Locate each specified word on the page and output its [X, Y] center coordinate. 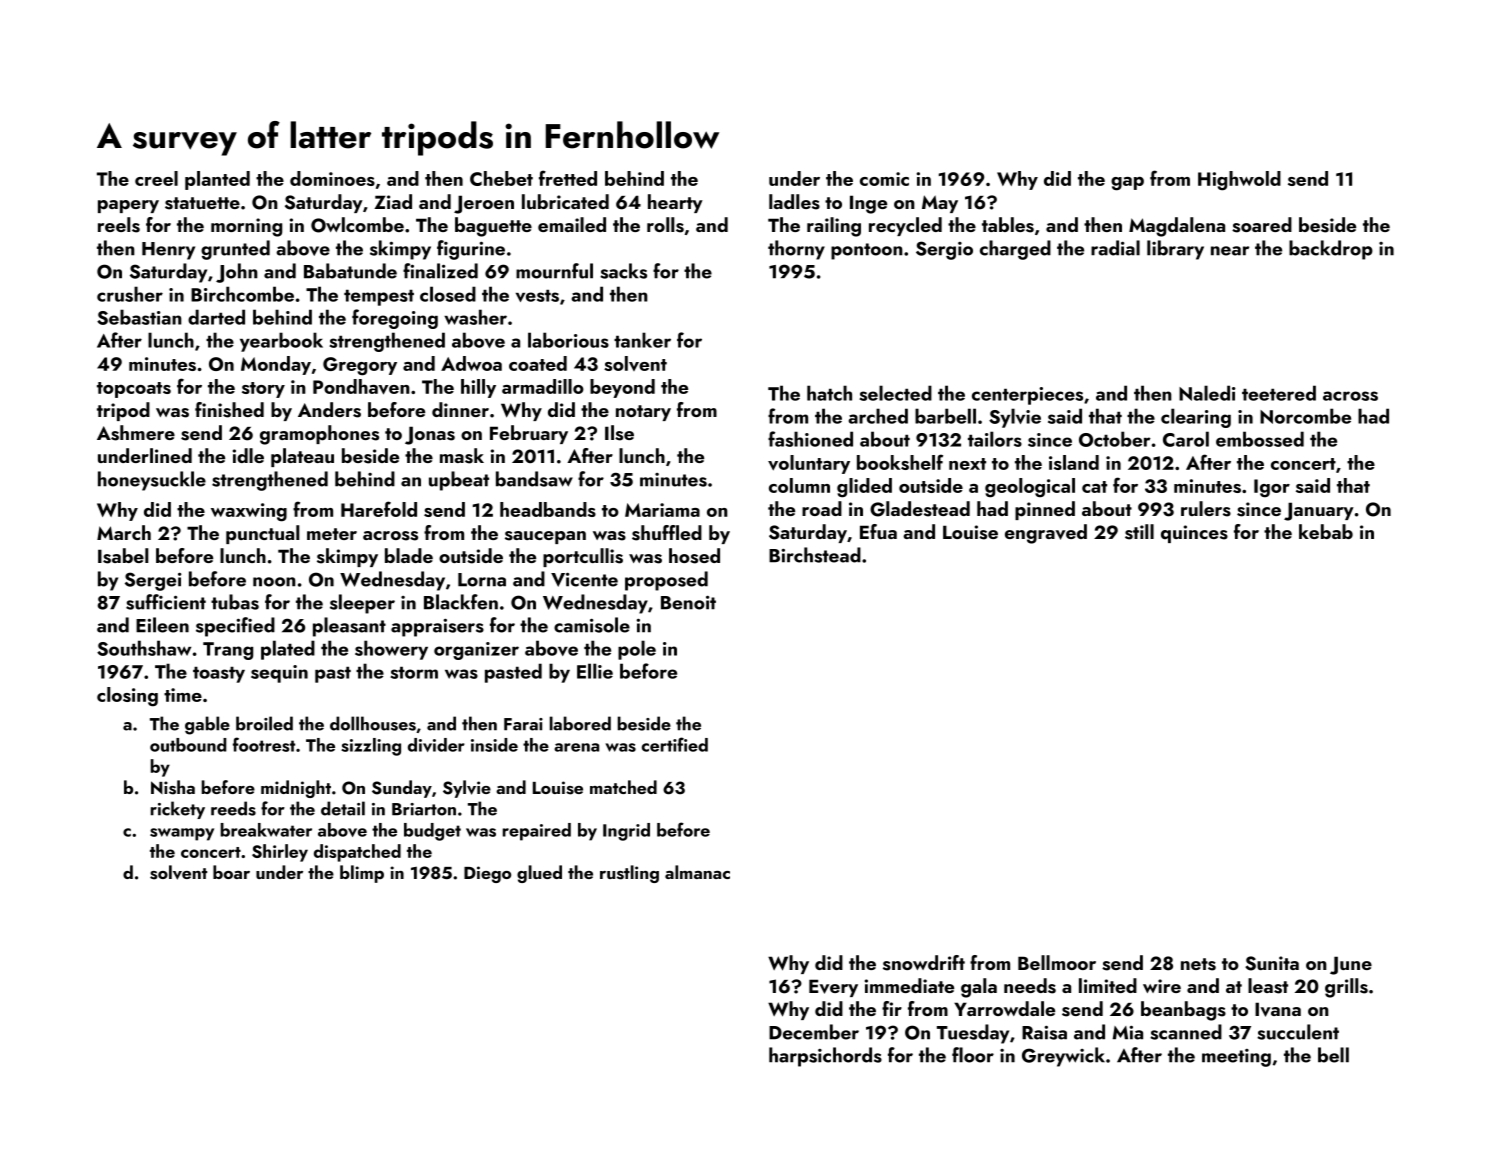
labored [580, 723]
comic [884, 179]
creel [156, 178]
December [814, 1032]
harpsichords [825, 1057]
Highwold [1239, 181]
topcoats [134, 390]
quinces [1194, 534]
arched [878, 416]
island [1074, 462]
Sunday [402, 789]
